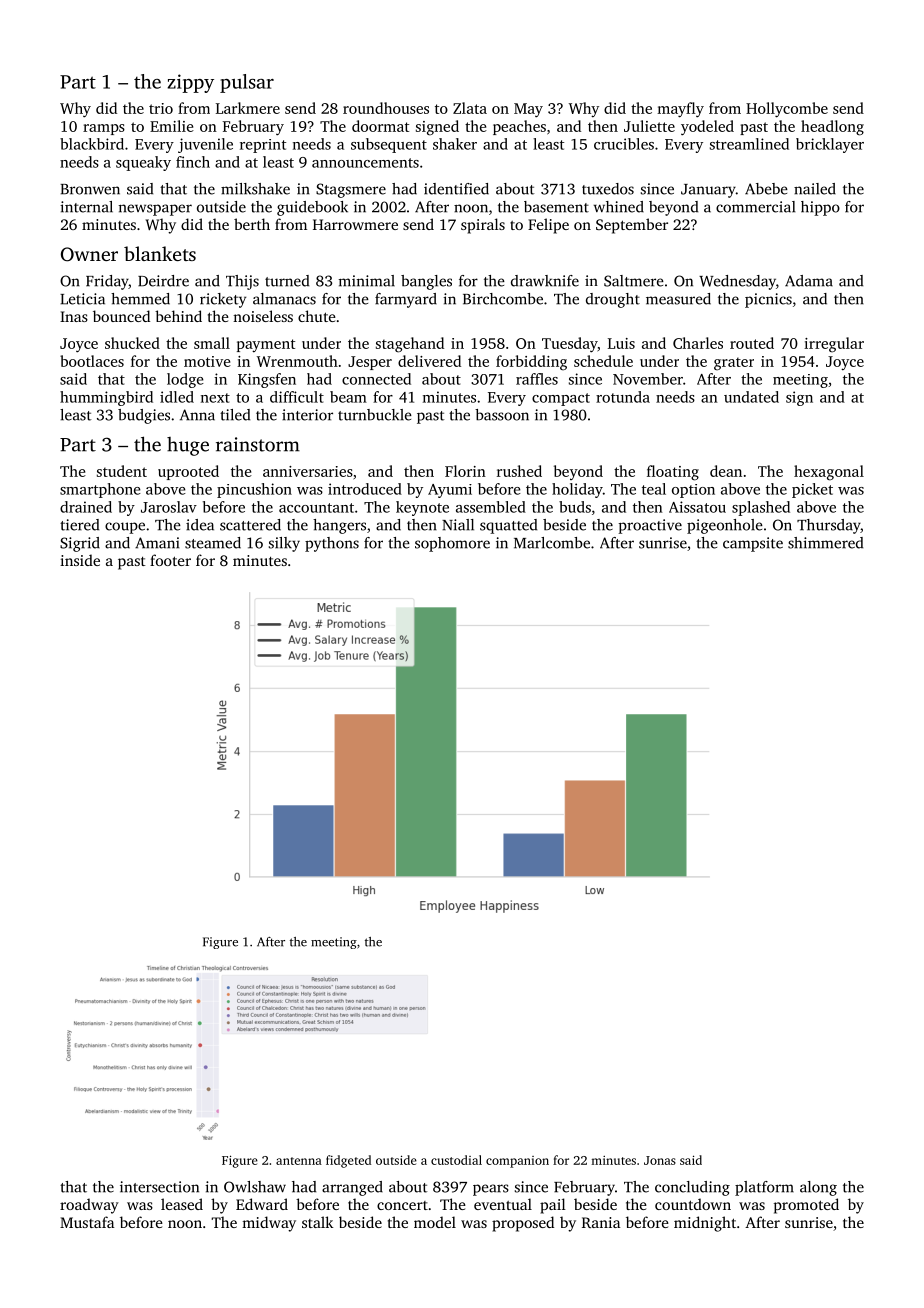 The width and height of the screenshot is (924, 1308). Describe the element at coordinates (284, 544) in the screenshot. I see `silky` at that location.
